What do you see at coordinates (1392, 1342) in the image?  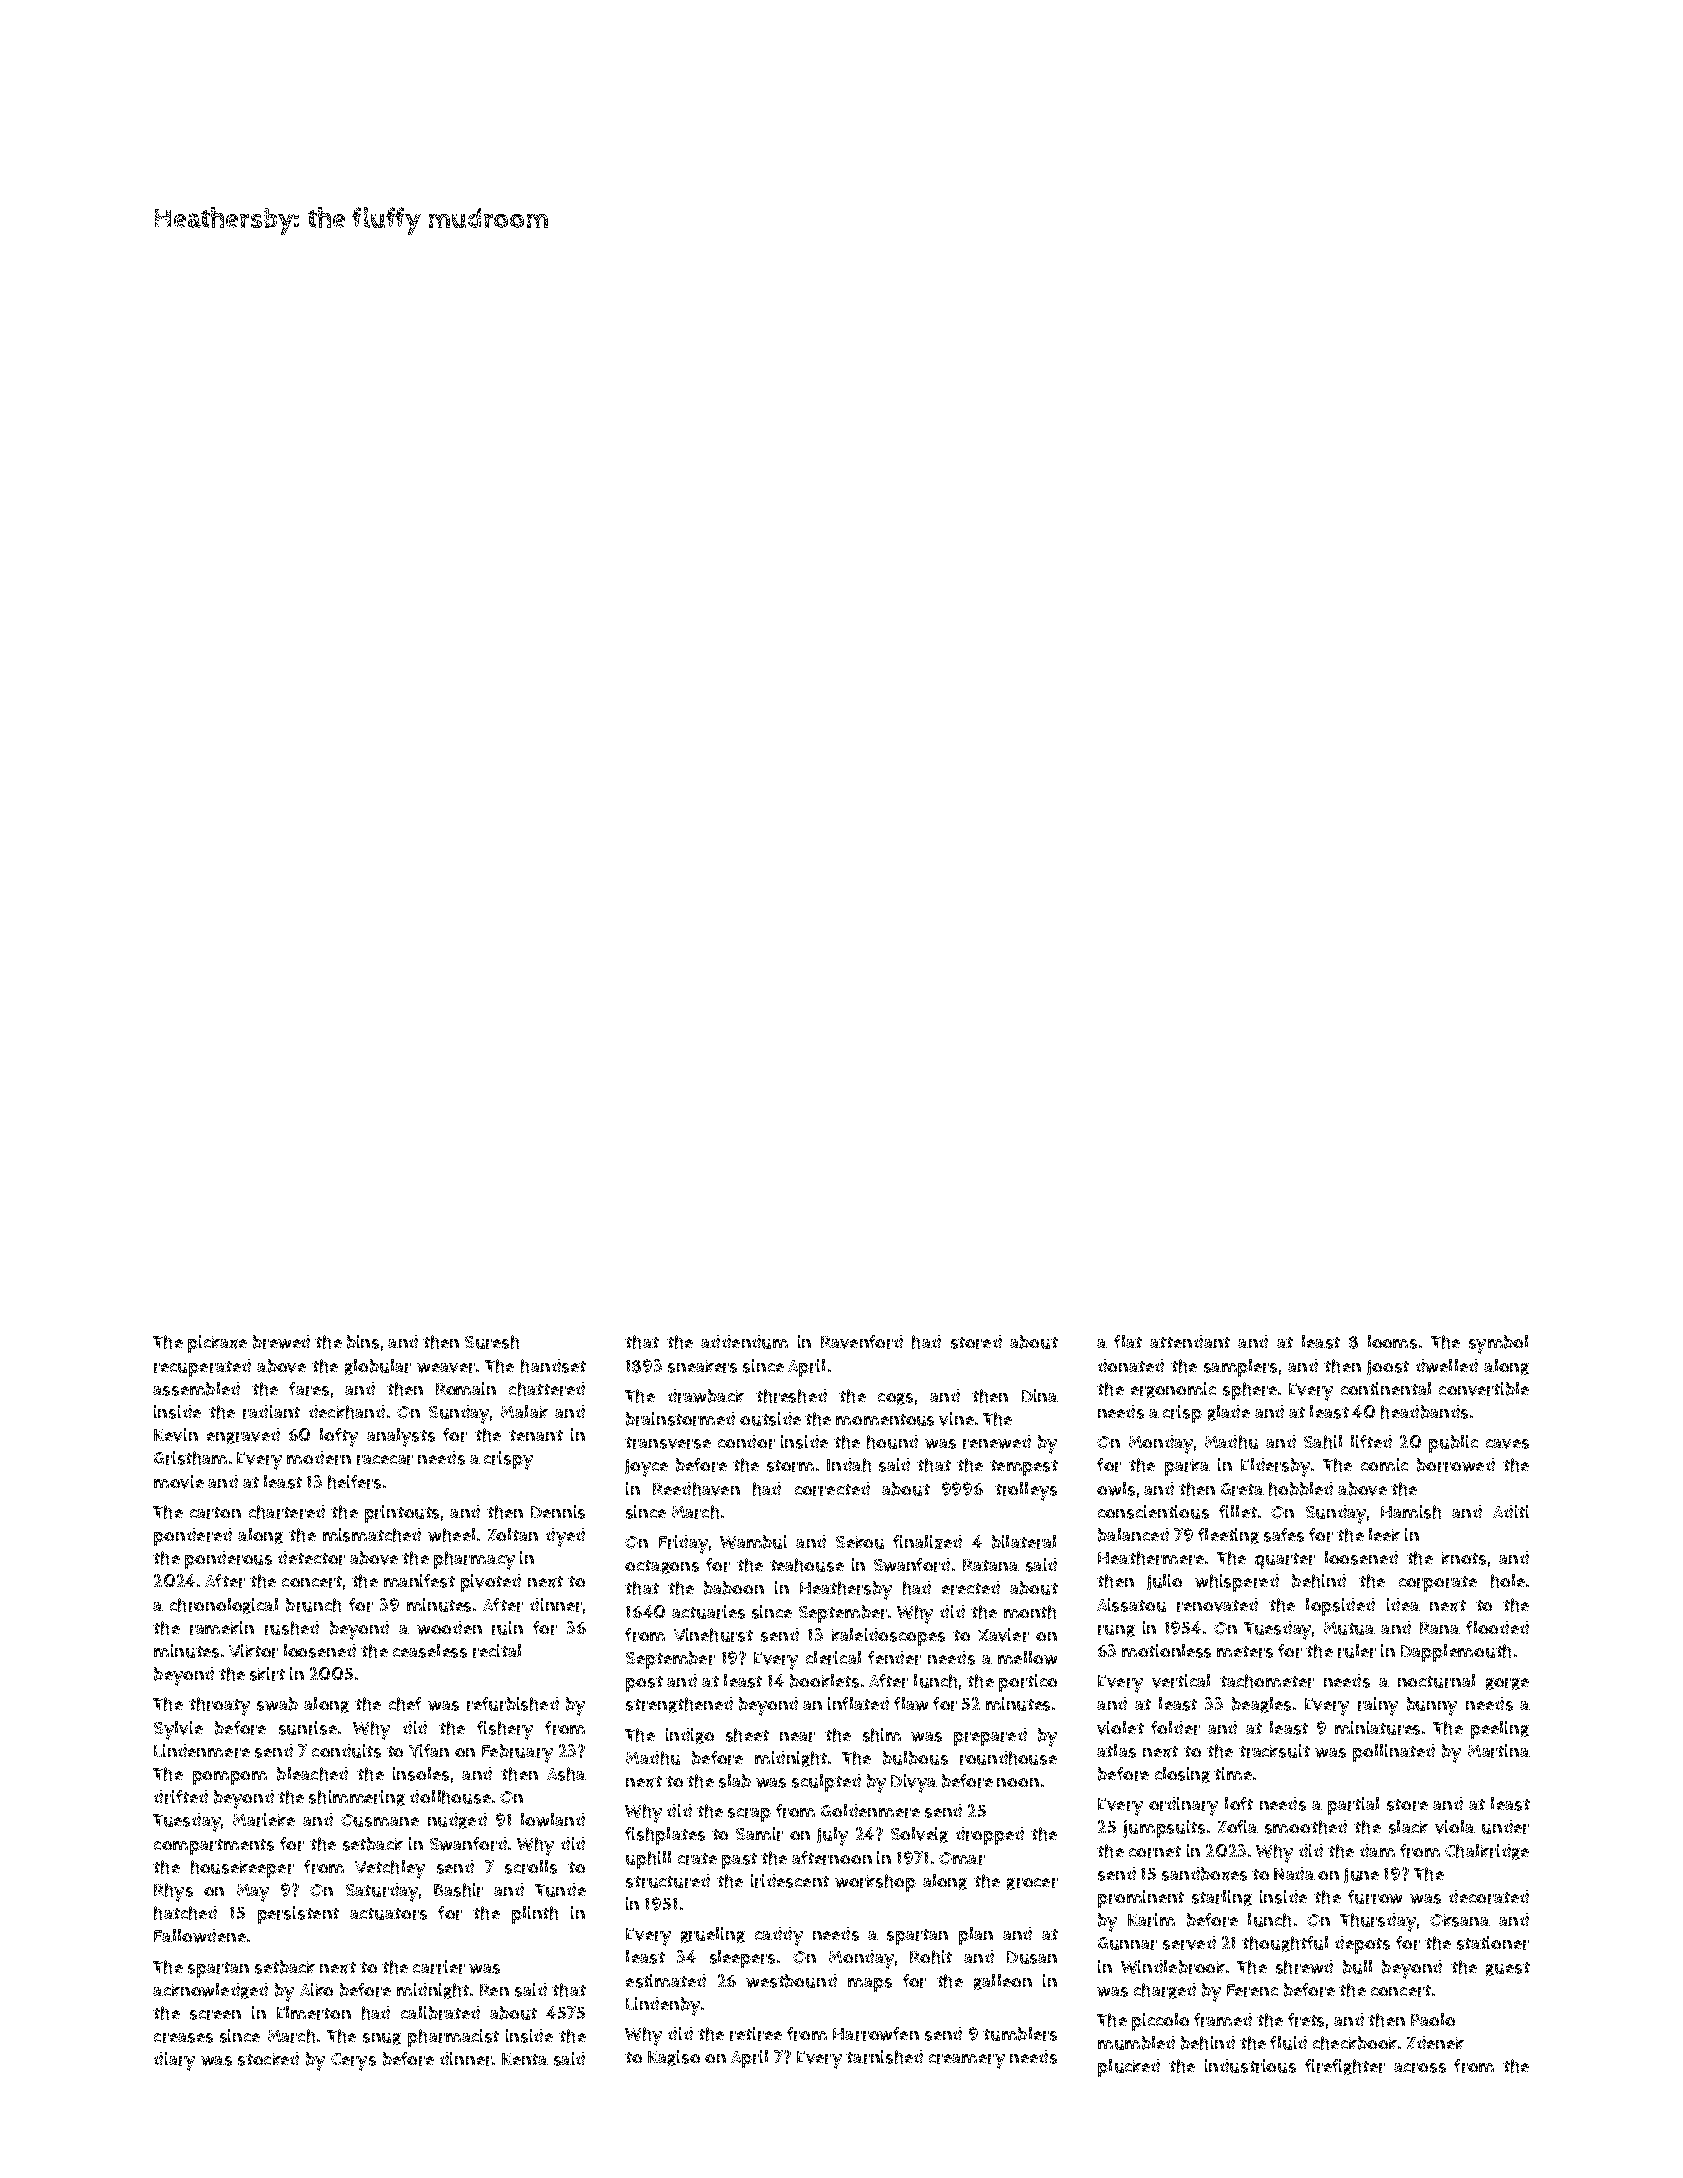 I see `looms` at bounding box center [1392, 1342].
